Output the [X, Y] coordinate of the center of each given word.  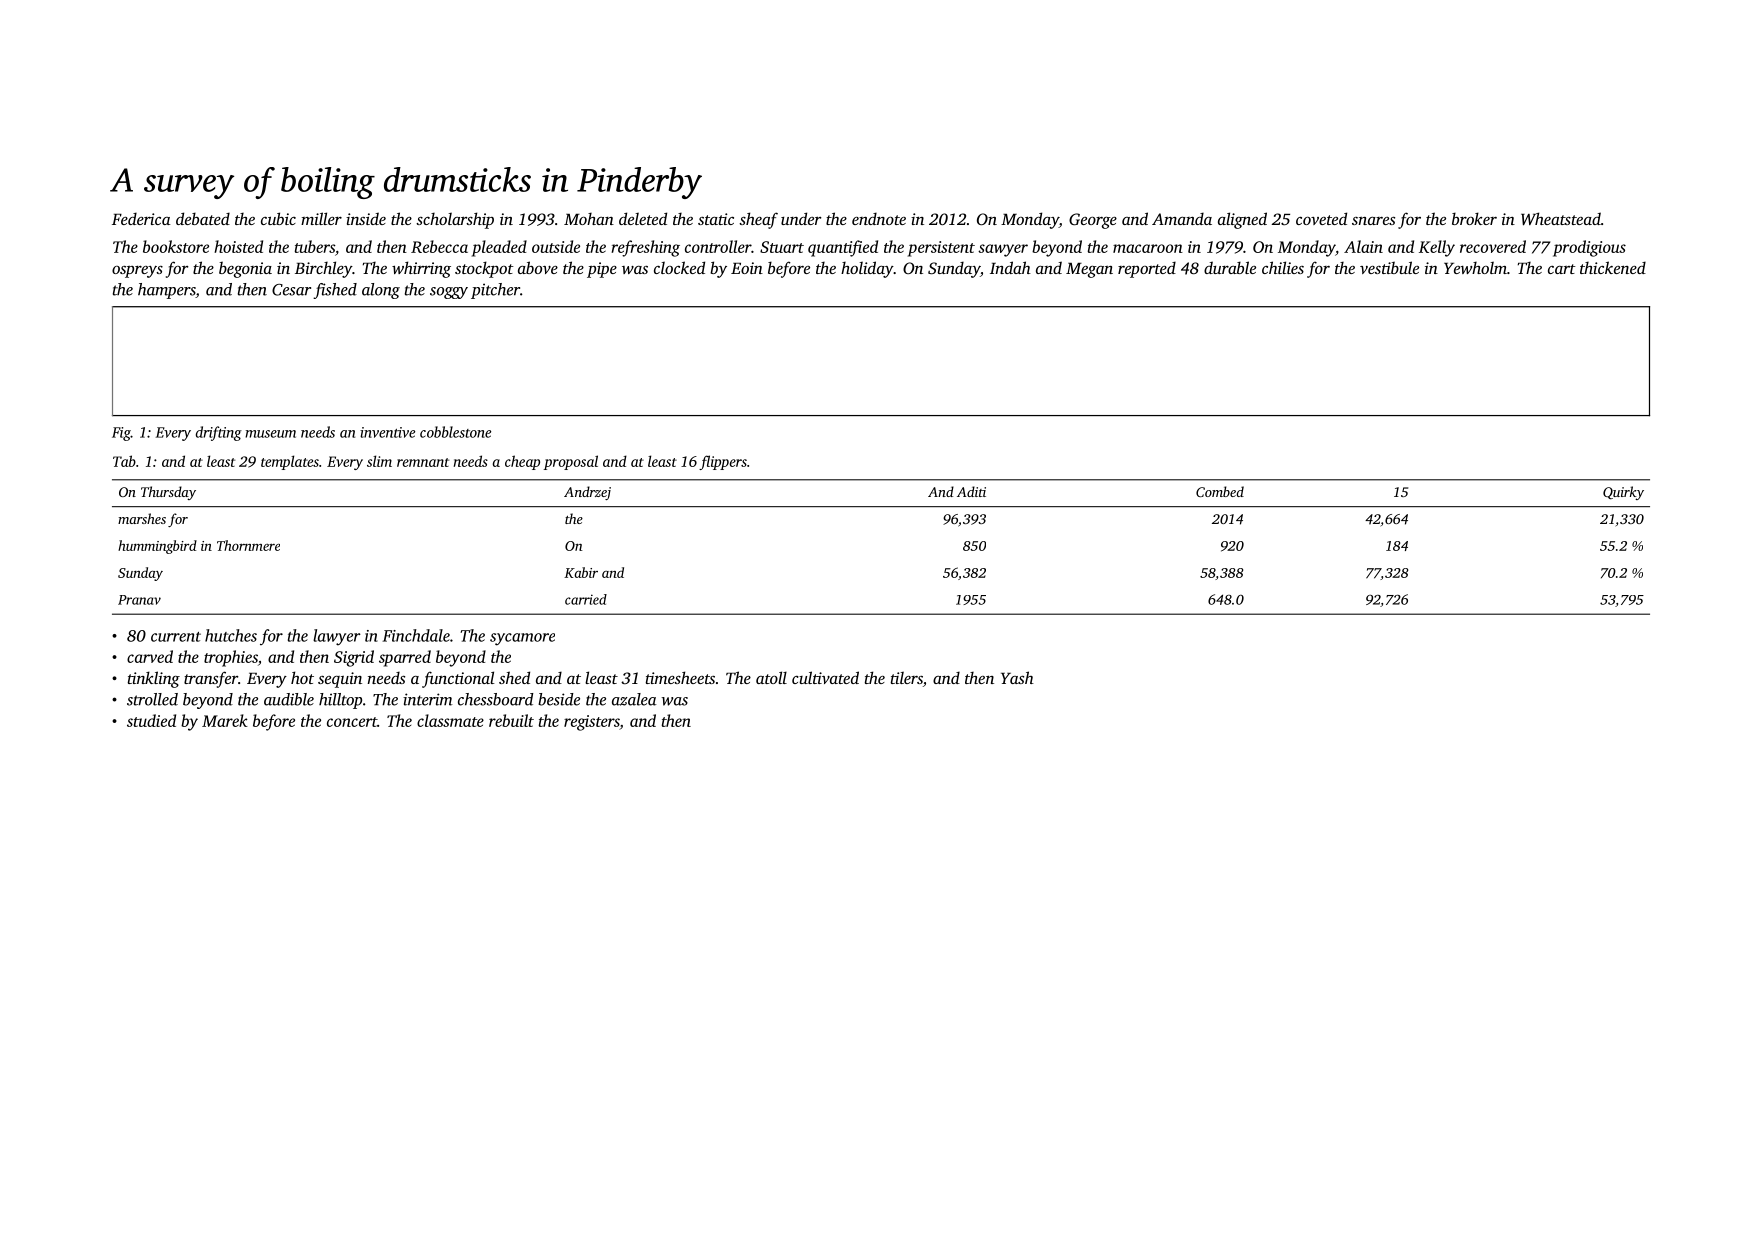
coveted [1321, 218]
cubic [278, 218]
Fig [121, 434]
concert [352, 722]
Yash [1017, 677]
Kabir [581, 572]
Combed [1220, 491]
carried [586, 599]
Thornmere [248, 545]
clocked [679, 267]
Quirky [1623, 493]
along [381, 291]
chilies [1283, 267]
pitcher [495, 291]
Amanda [1182, 218]
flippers [723, 462]
